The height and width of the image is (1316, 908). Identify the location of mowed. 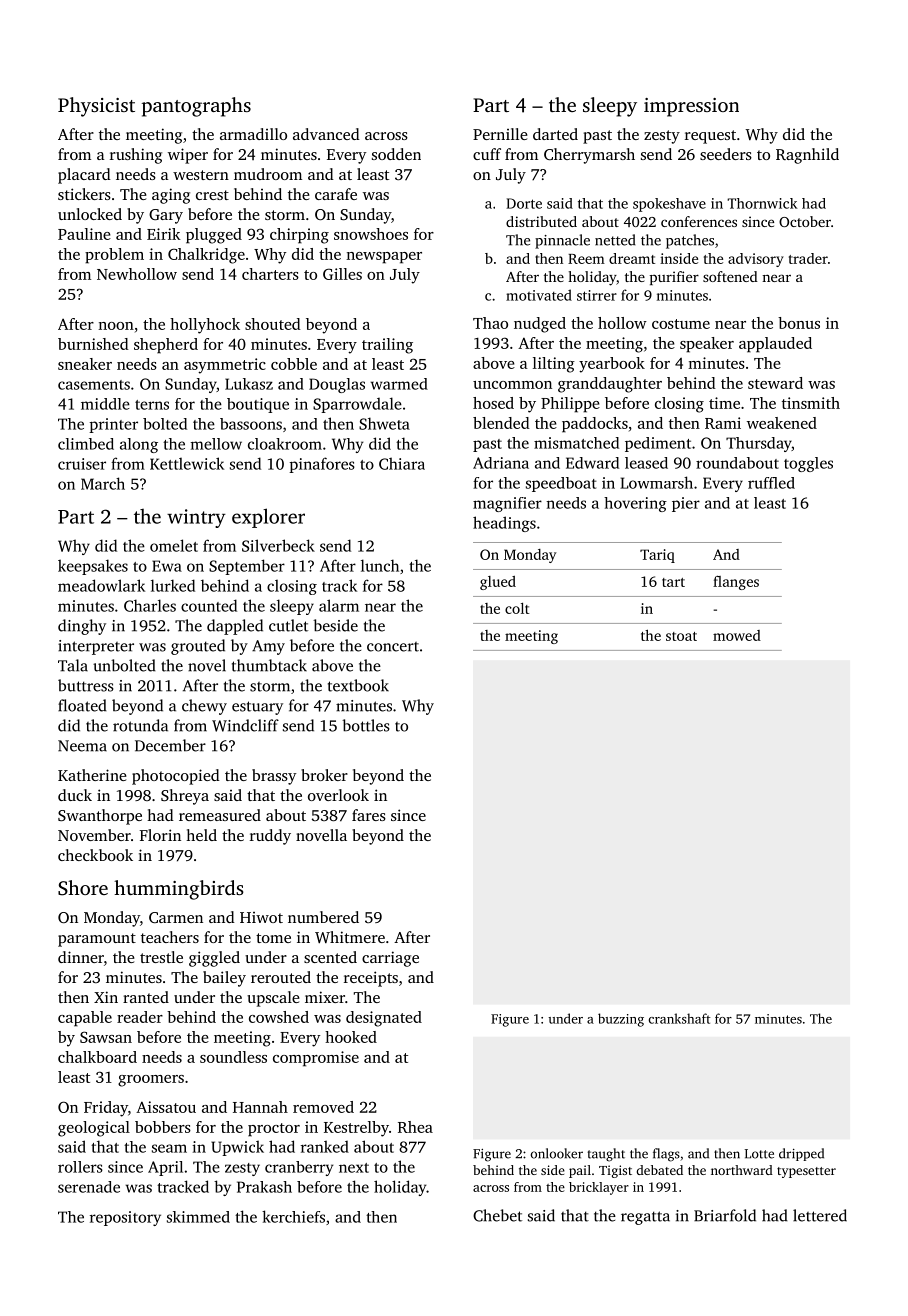
(737, 635).
